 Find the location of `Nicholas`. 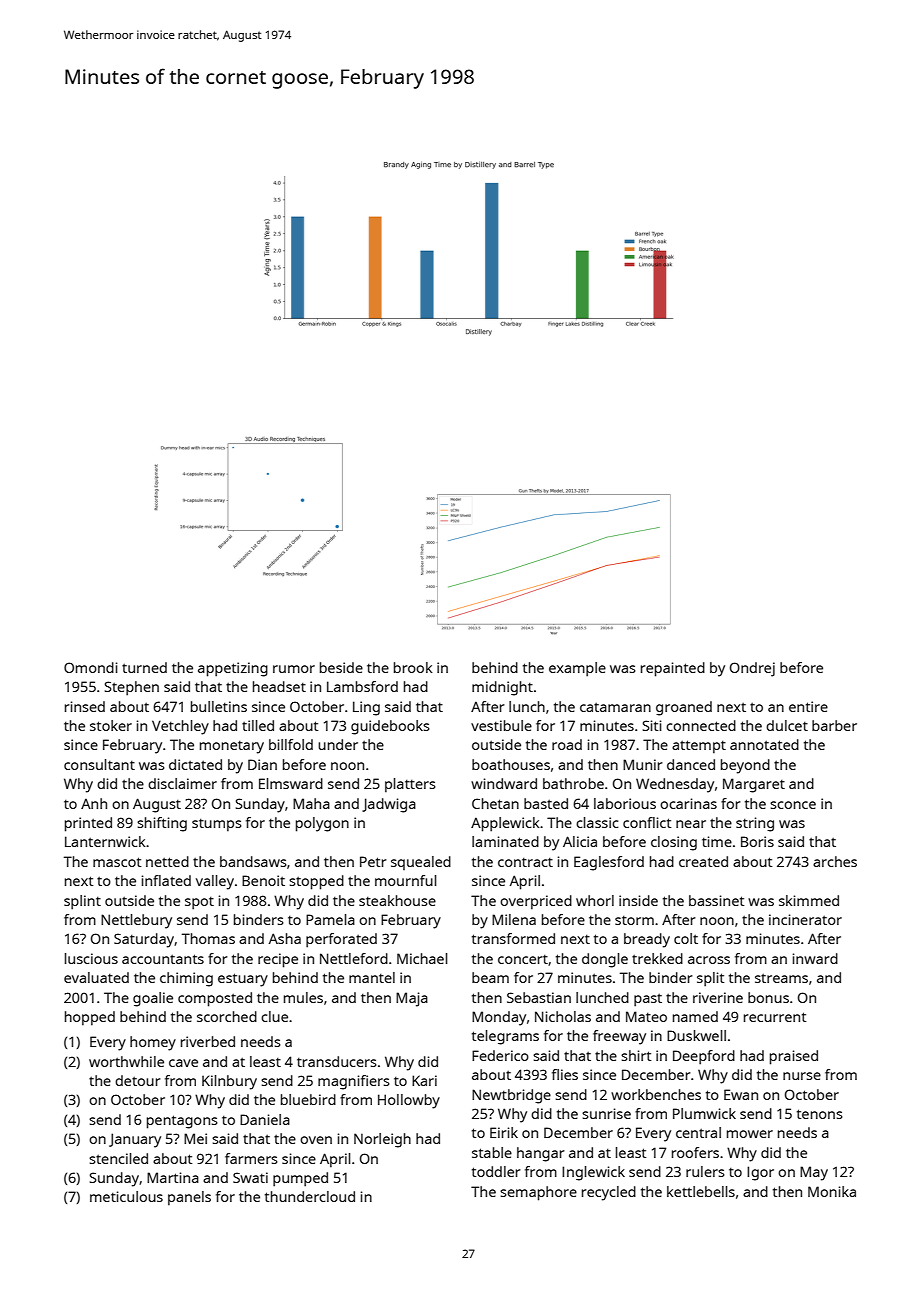

Nicholas is located at coordinates (563, 1016).
